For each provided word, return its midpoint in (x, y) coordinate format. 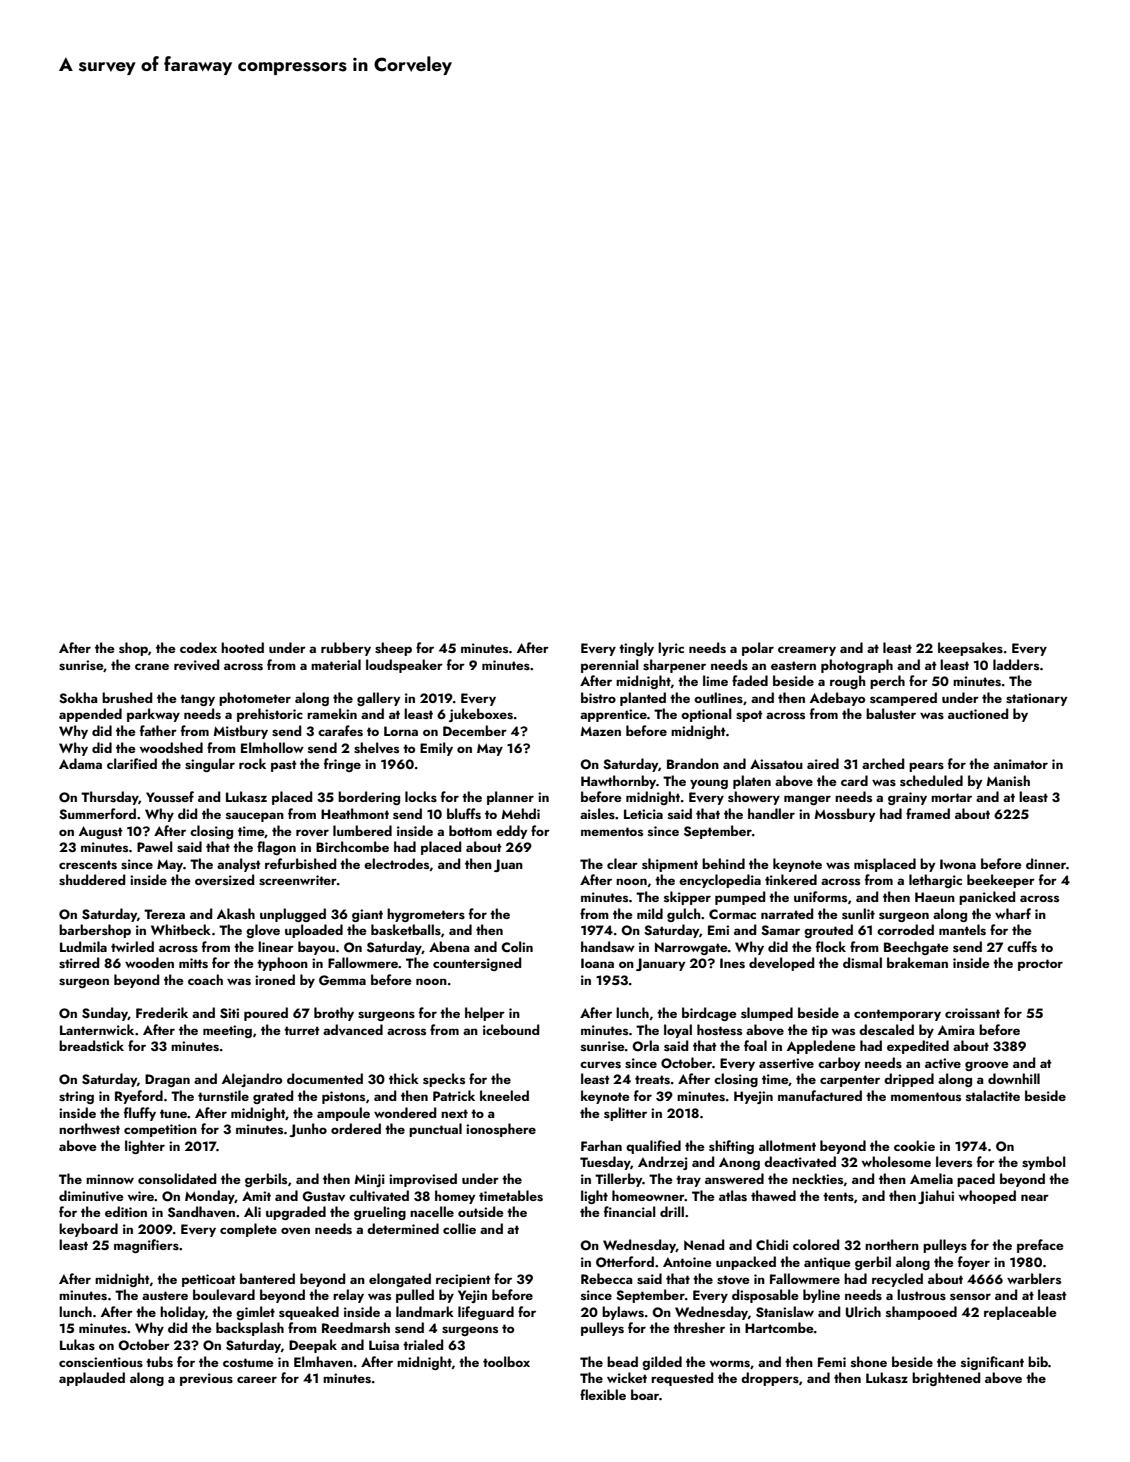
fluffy (140, 1114)
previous (206, 1379)
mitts (193, 963)
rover (312, 832)
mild (650, 913)
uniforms (820, 896)
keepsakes (970, 649)
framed (928, 813)
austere (165, 1295)
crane (152, 666)
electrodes (396, 863)
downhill (1014, 1078)
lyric (671, 649)
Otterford (625, 1262)
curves (600, 1064)
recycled (897, 1280)
